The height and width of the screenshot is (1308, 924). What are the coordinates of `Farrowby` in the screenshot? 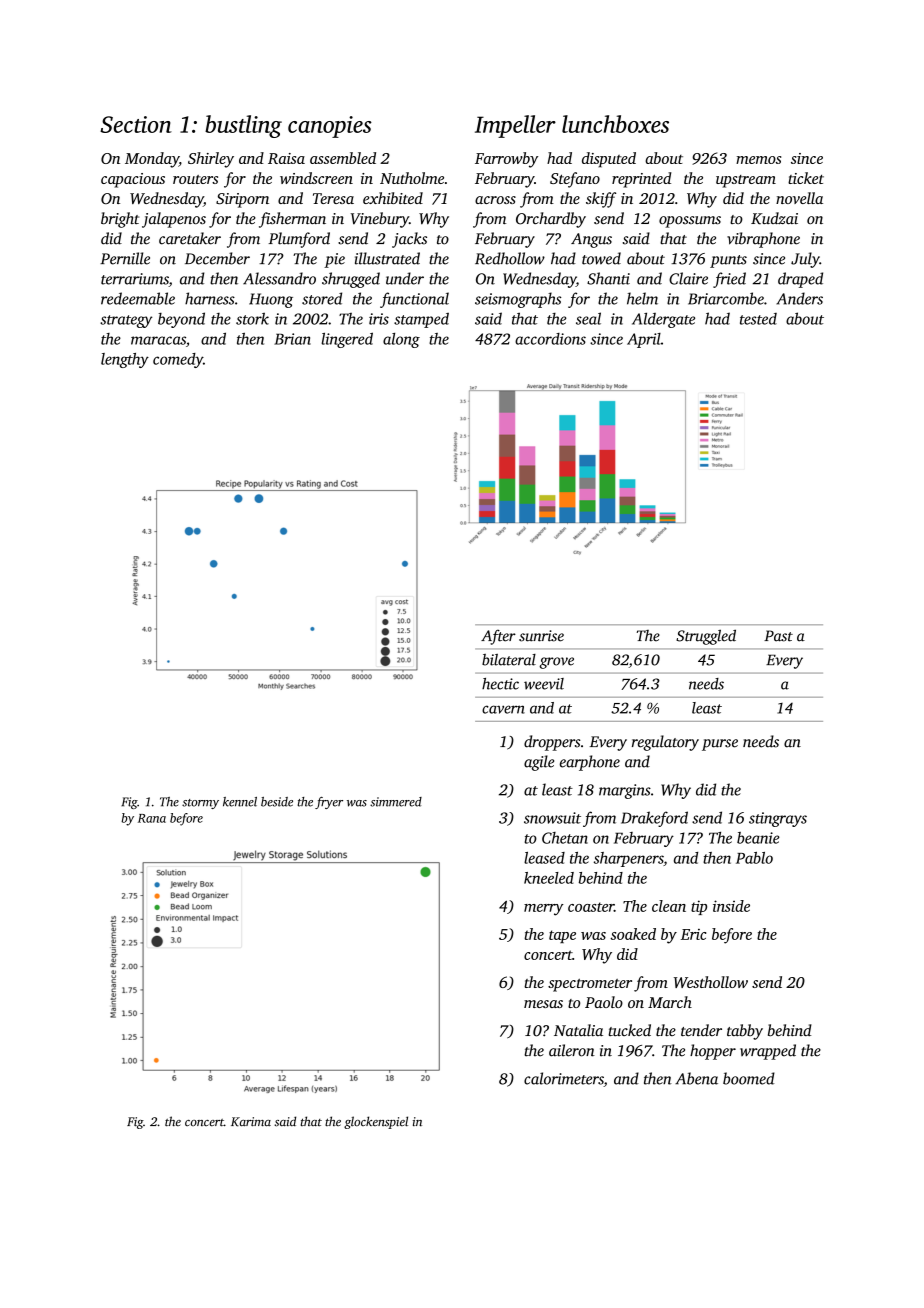 It's located at (506, 160).
